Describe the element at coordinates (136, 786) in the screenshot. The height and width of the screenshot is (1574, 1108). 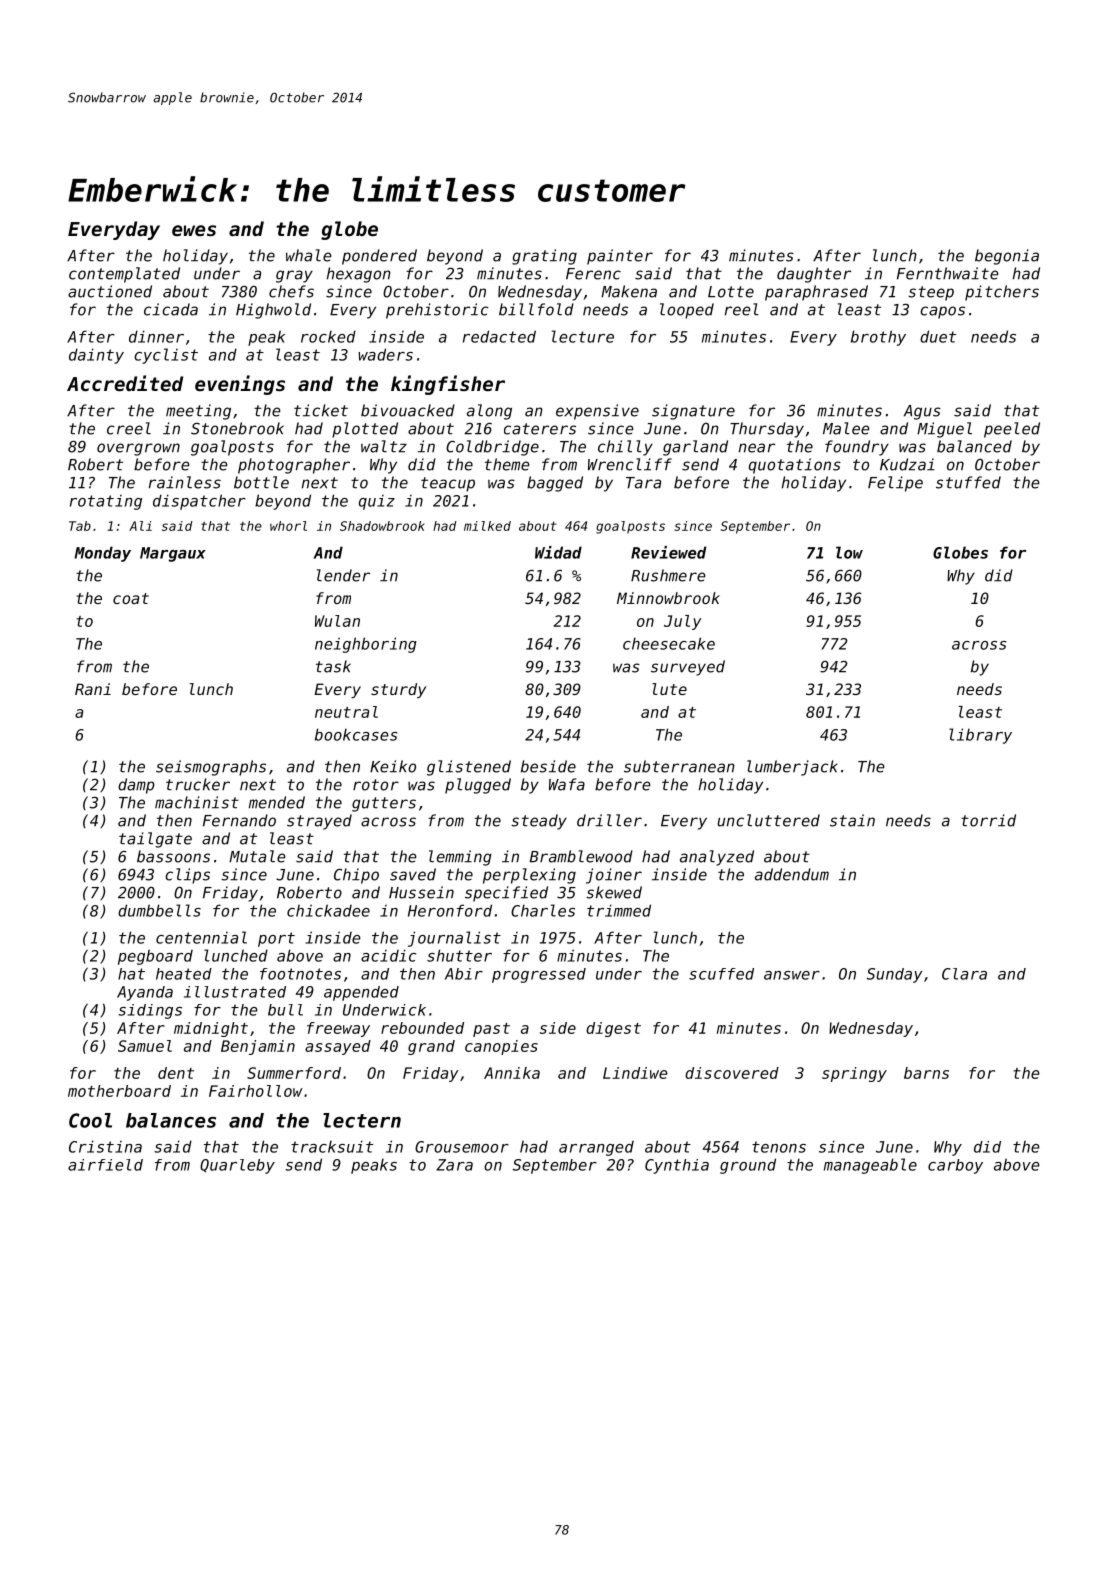
I see `damp` at that location.
